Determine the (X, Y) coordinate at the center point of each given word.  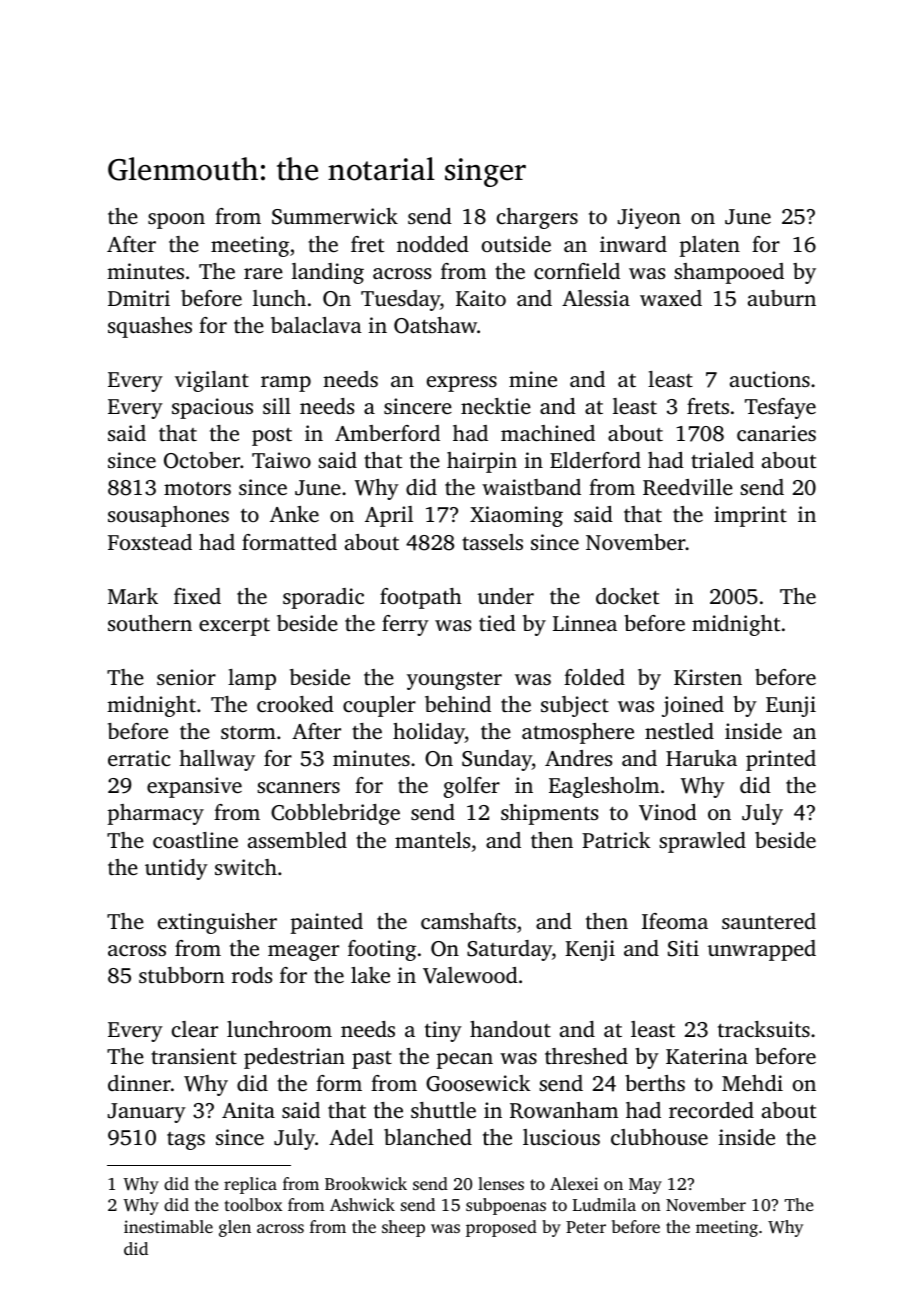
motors (197, 488)
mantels (432, 840)
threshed (586, 1056)
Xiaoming (516, 516)
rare (263, 273)
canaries (776, 433)
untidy (176, 869)
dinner (139, 1083)
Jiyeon (649, 218)
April (389, 516)
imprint (750, 516)
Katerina (707, 1056)
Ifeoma (675, 921)
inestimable (168, 1226)
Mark (133, 596)
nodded (433, 244)
